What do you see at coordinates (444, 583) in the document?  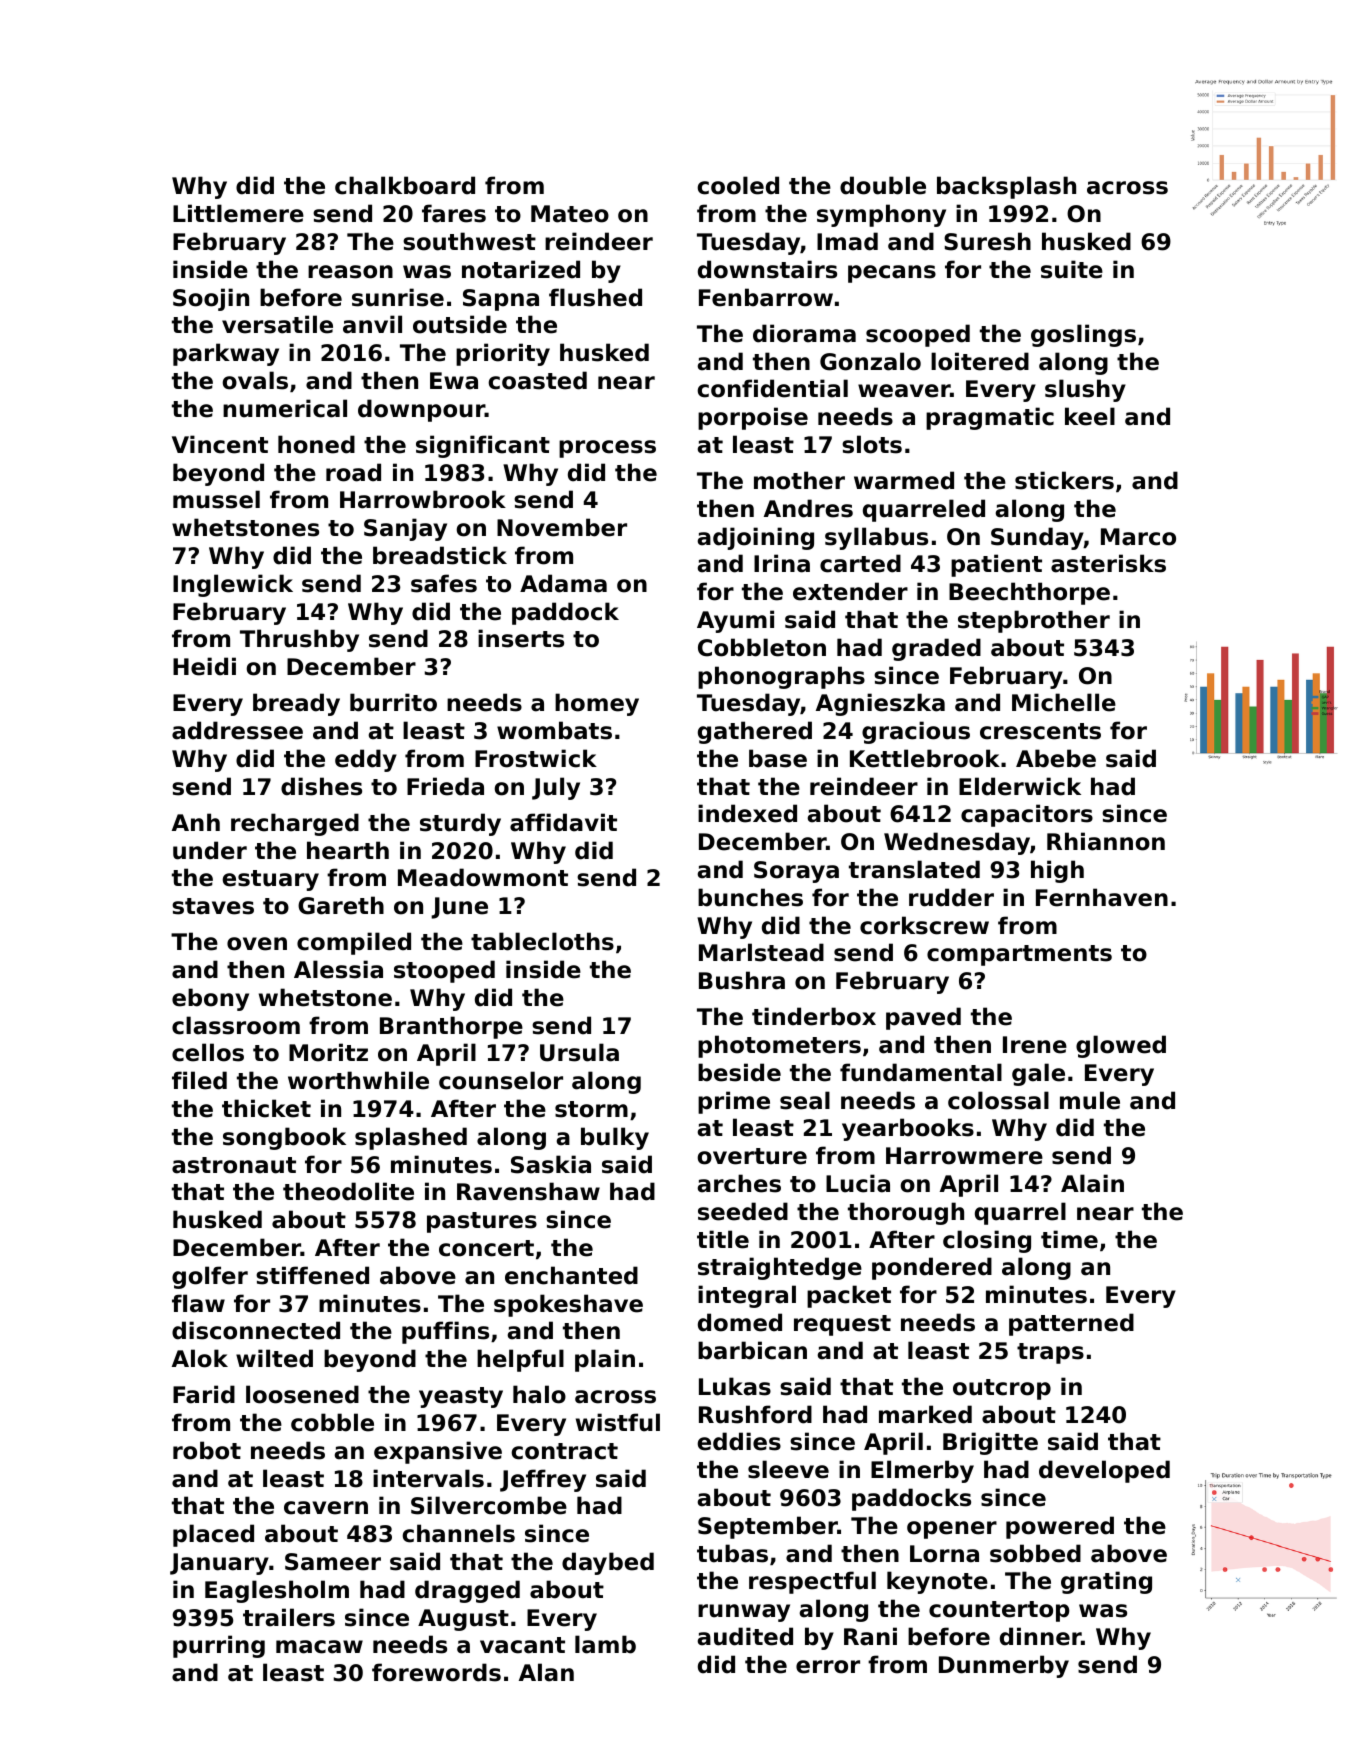 I see `safes` at bounding box center [444, 583].
